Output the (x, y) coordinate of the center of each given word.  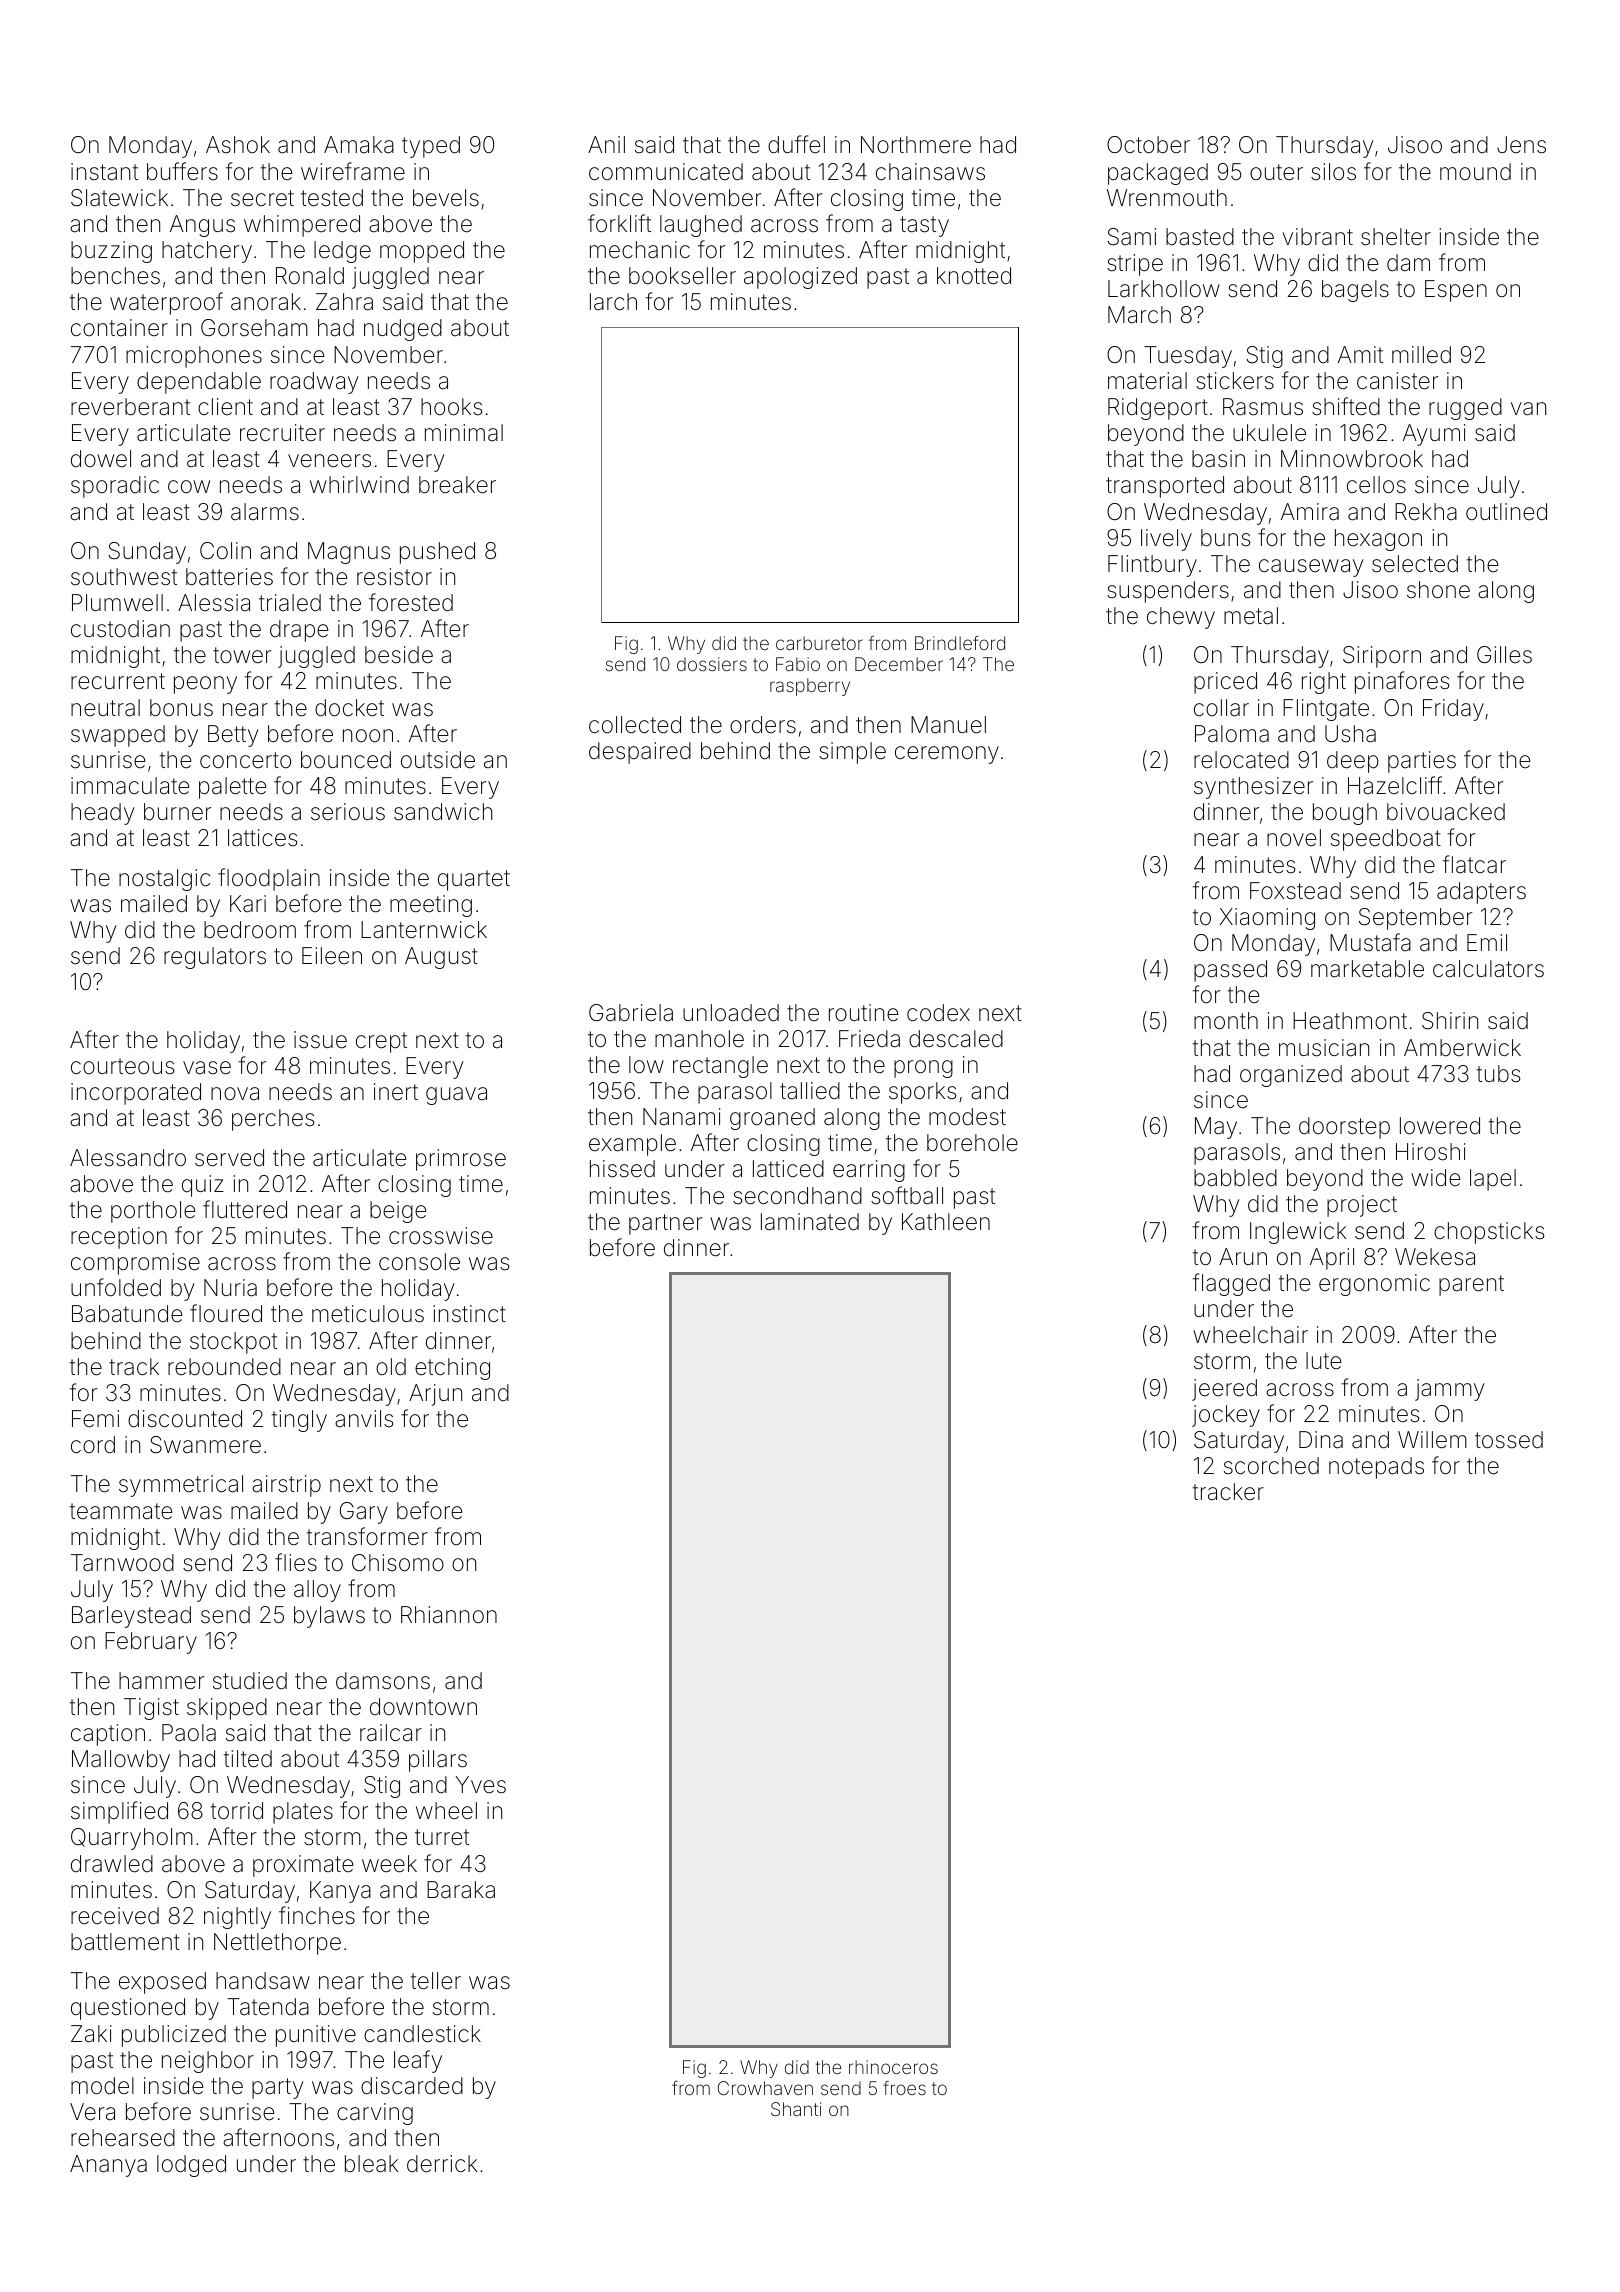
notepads (1376, 1468)
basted (1200, 237)
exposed (162, 1983)
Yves (481, 1785)
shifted (1346, 406)
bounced (346, 760)
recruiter (282, 433)
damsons (383, 1681)
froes (904, 2088)
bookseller (682, 276)
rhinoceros (893, 2067)
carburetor (819, 643)
